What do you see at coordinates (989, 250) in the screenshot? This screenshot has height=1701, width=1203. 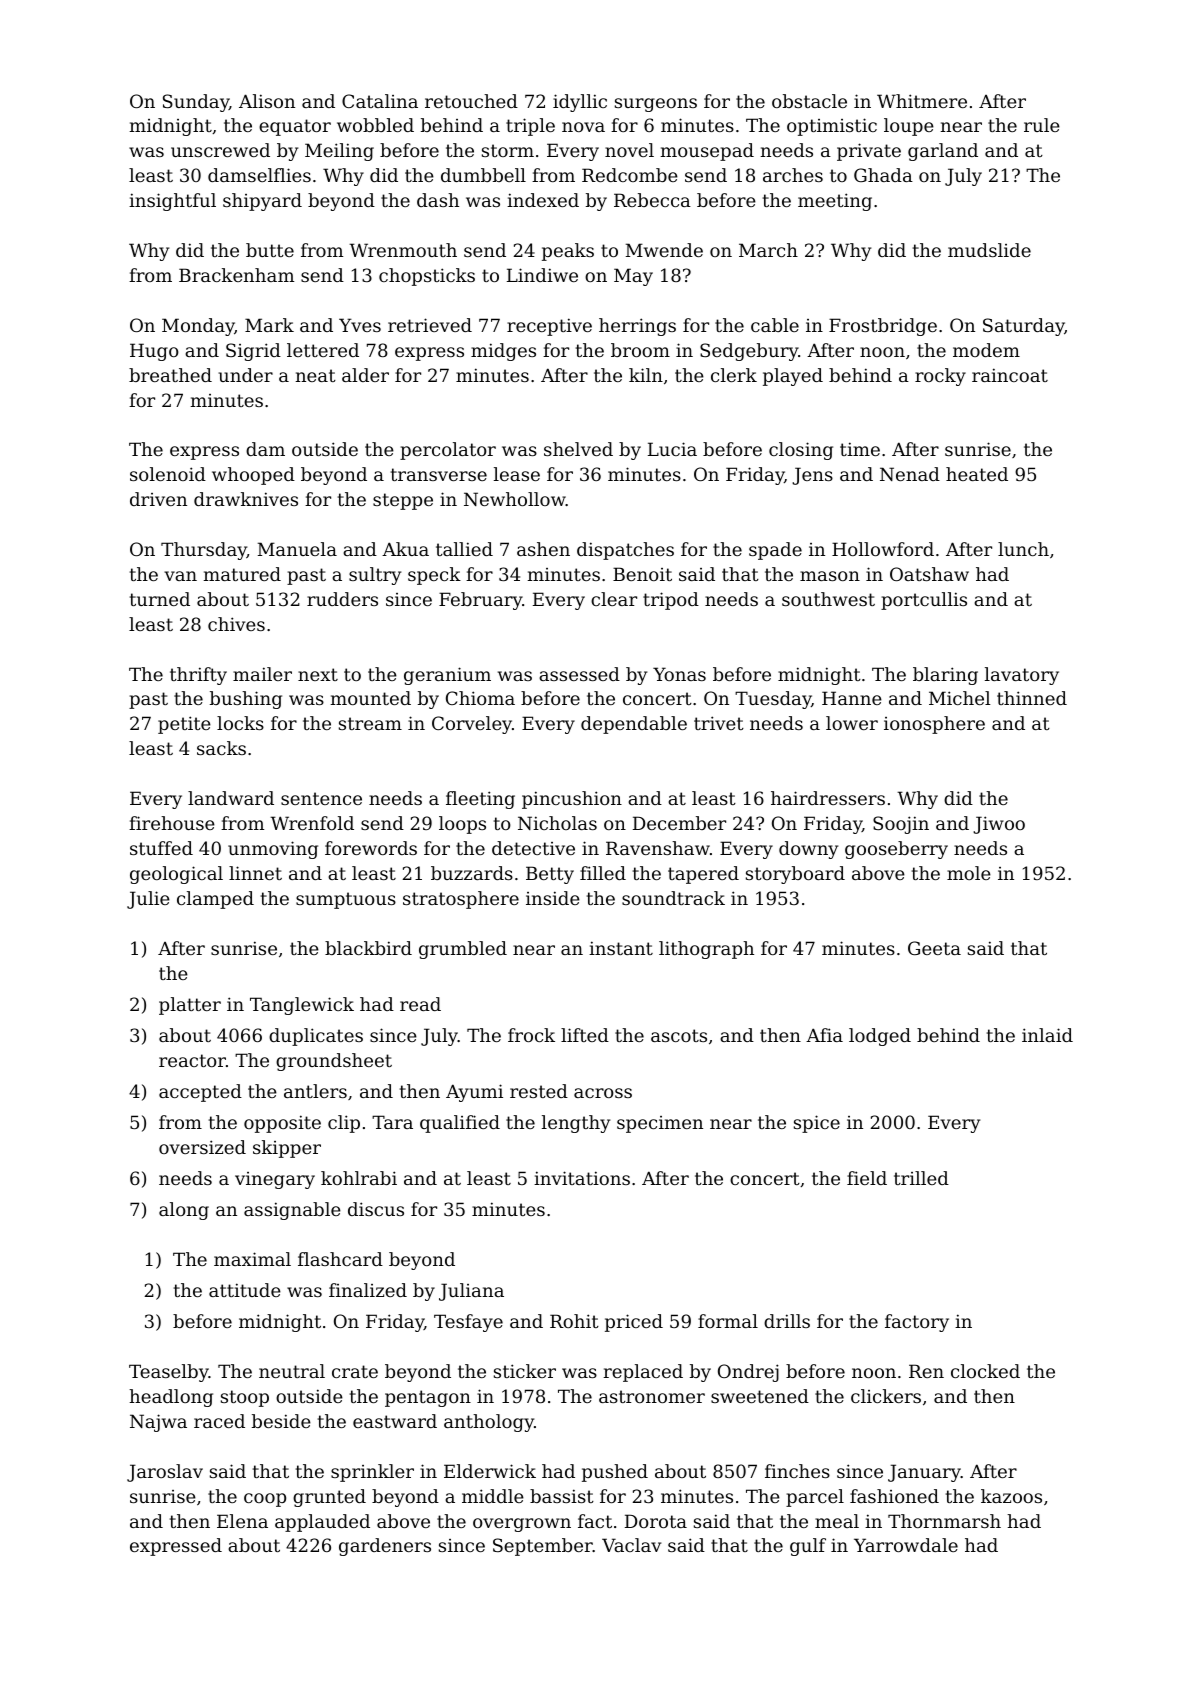 I see `mudslide` at bounding box center [989, 250].
